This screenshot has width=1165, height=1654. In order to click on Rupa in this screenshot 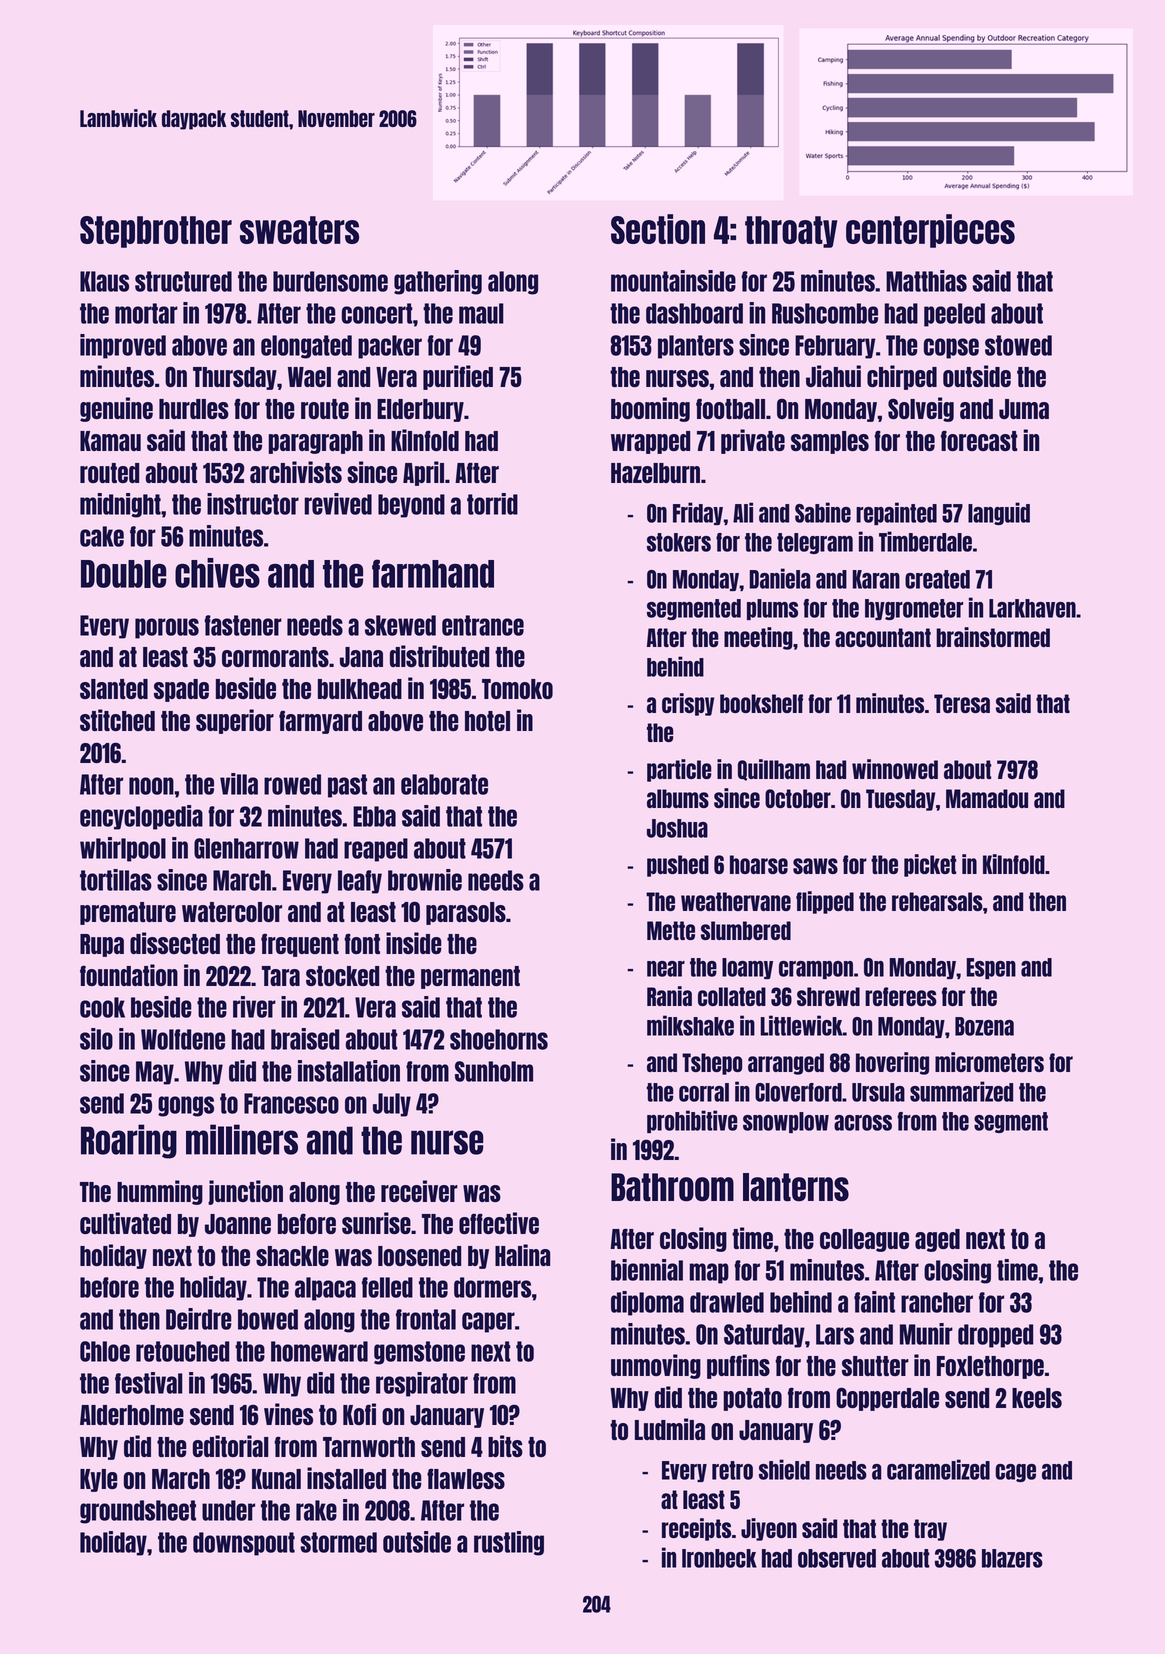, I will do `click(102, 945)`.
